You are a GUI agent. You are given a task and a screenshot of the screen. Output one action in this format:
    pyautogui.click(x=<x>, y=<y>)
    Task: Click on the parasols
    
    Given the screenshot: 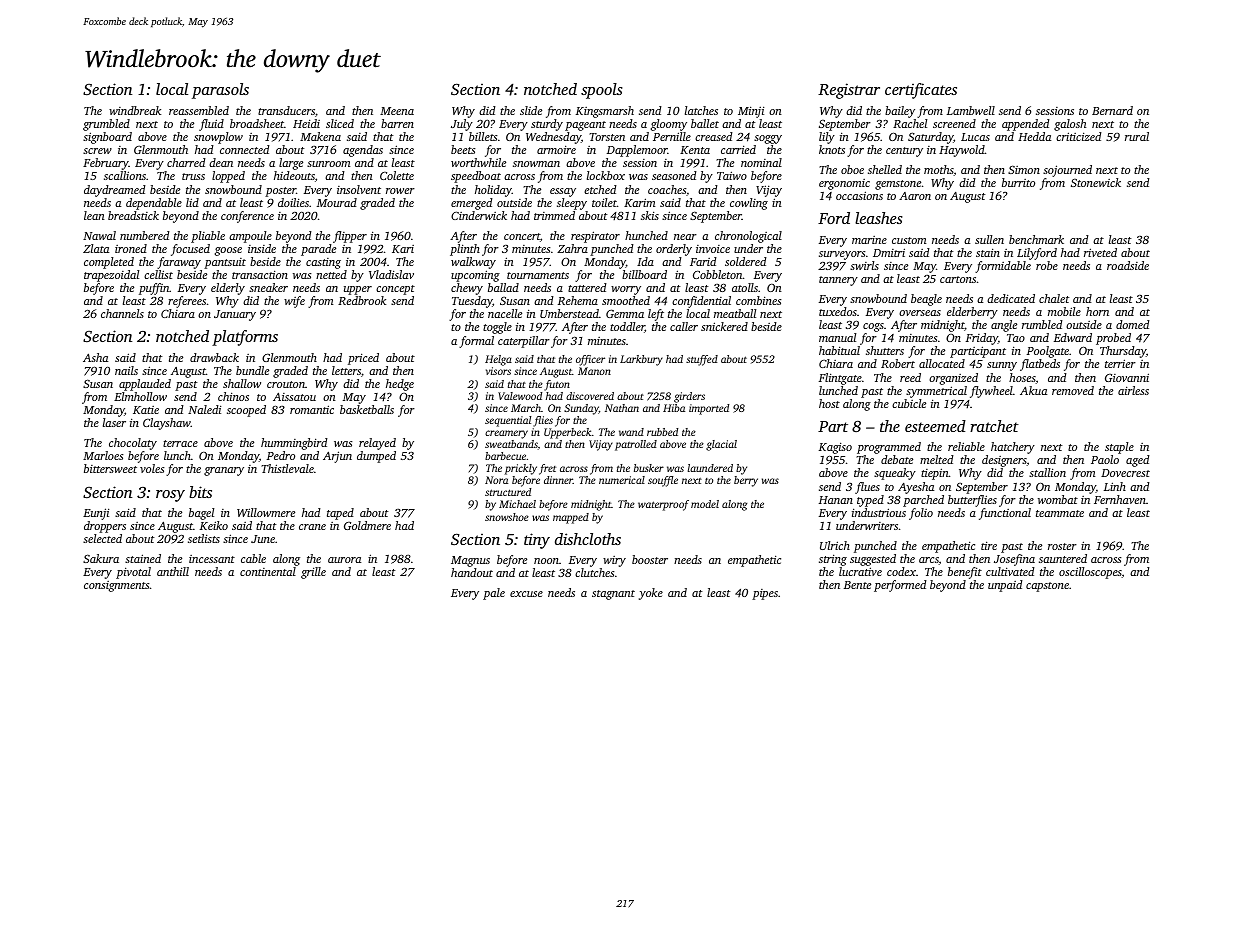 What is the action you would take?
    pyautogui.click(x=220, y=91)
